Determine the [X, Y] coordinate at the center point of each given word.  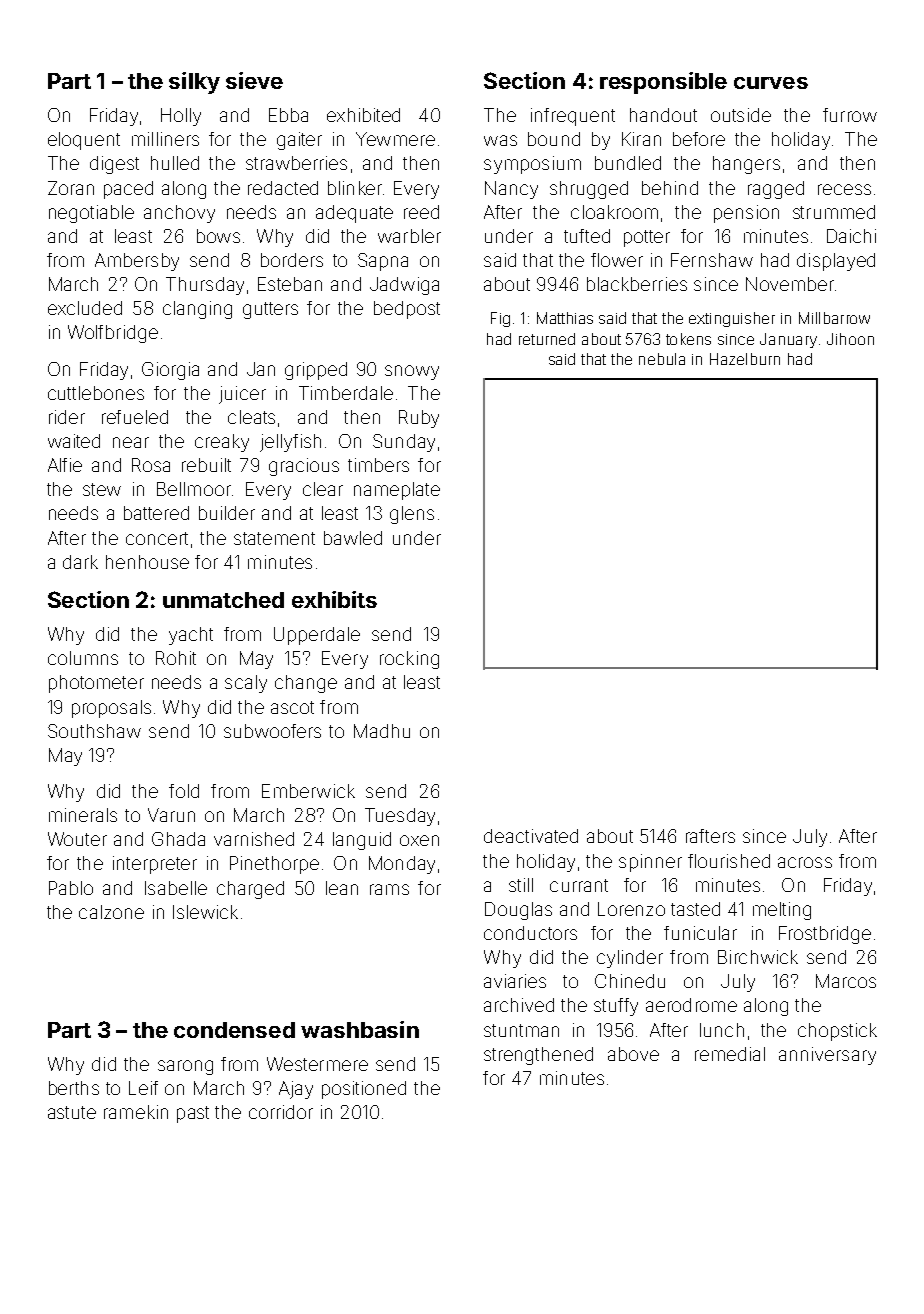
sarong [185, 1067]
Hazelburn [745, 359]
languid [362, 841]
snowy [412, 372]
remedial [730, 1054]
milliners [165, 139]
